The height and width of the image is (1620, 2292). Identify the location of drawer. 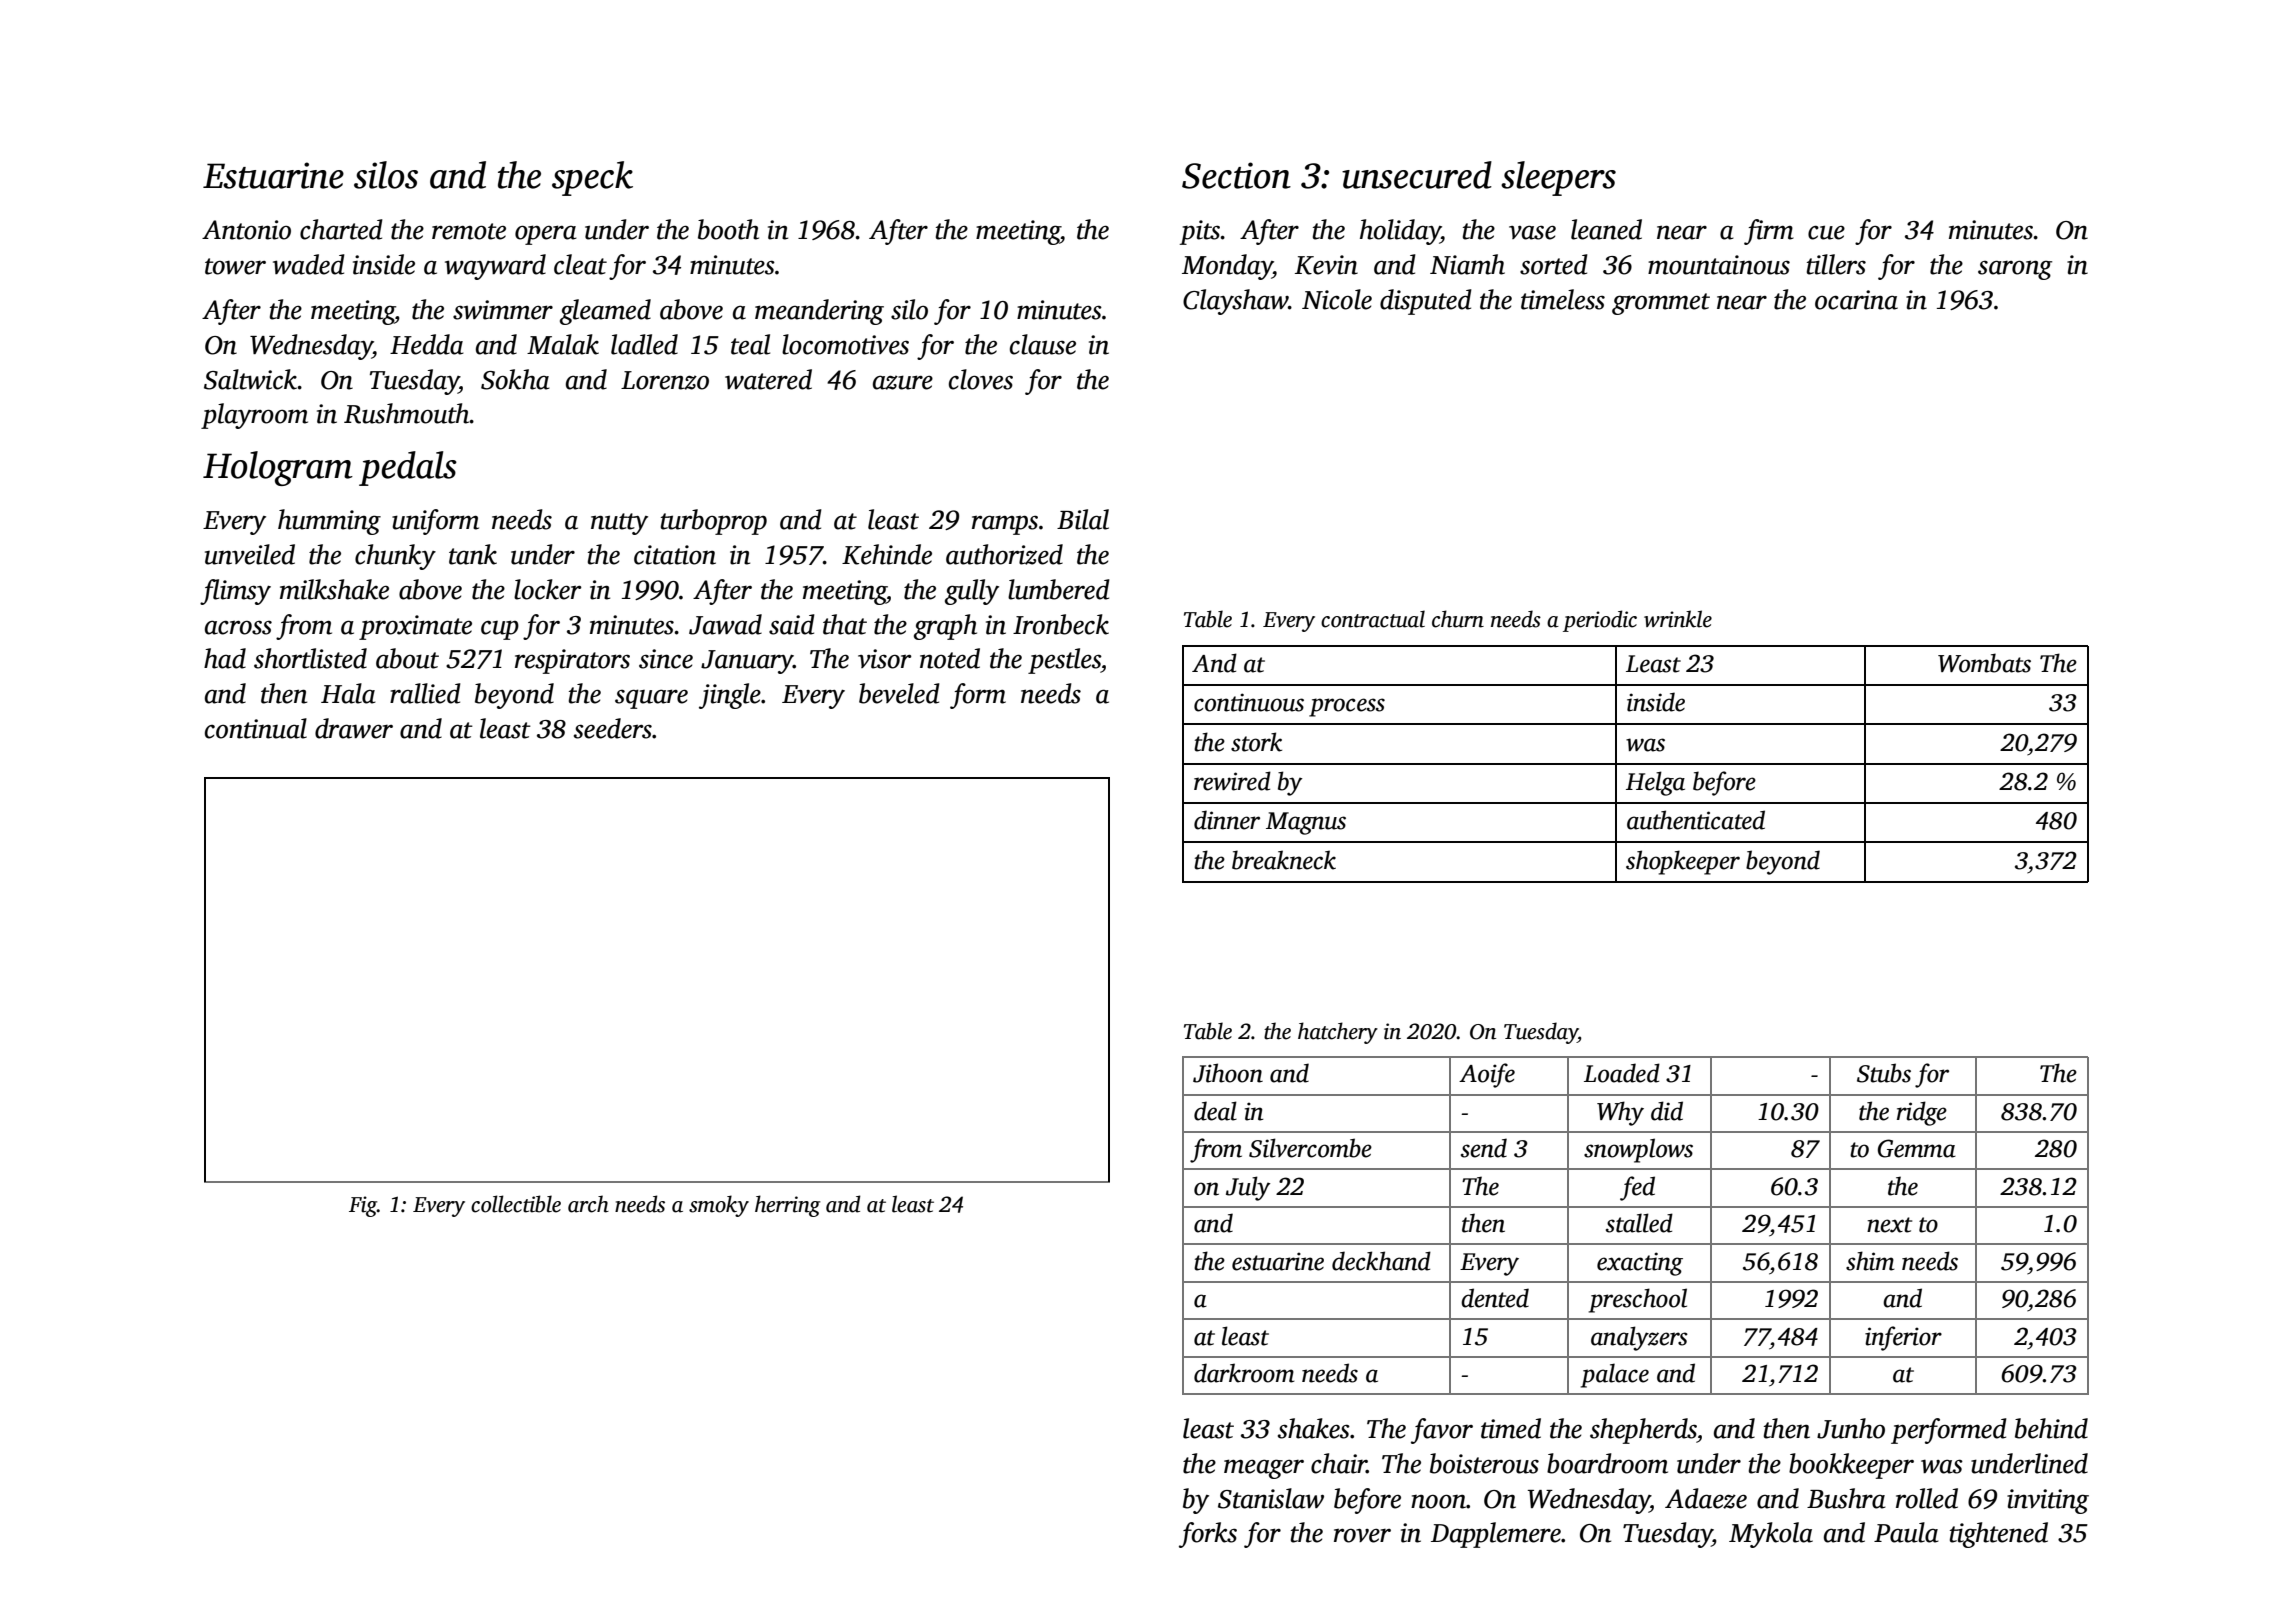
(354, 728).
